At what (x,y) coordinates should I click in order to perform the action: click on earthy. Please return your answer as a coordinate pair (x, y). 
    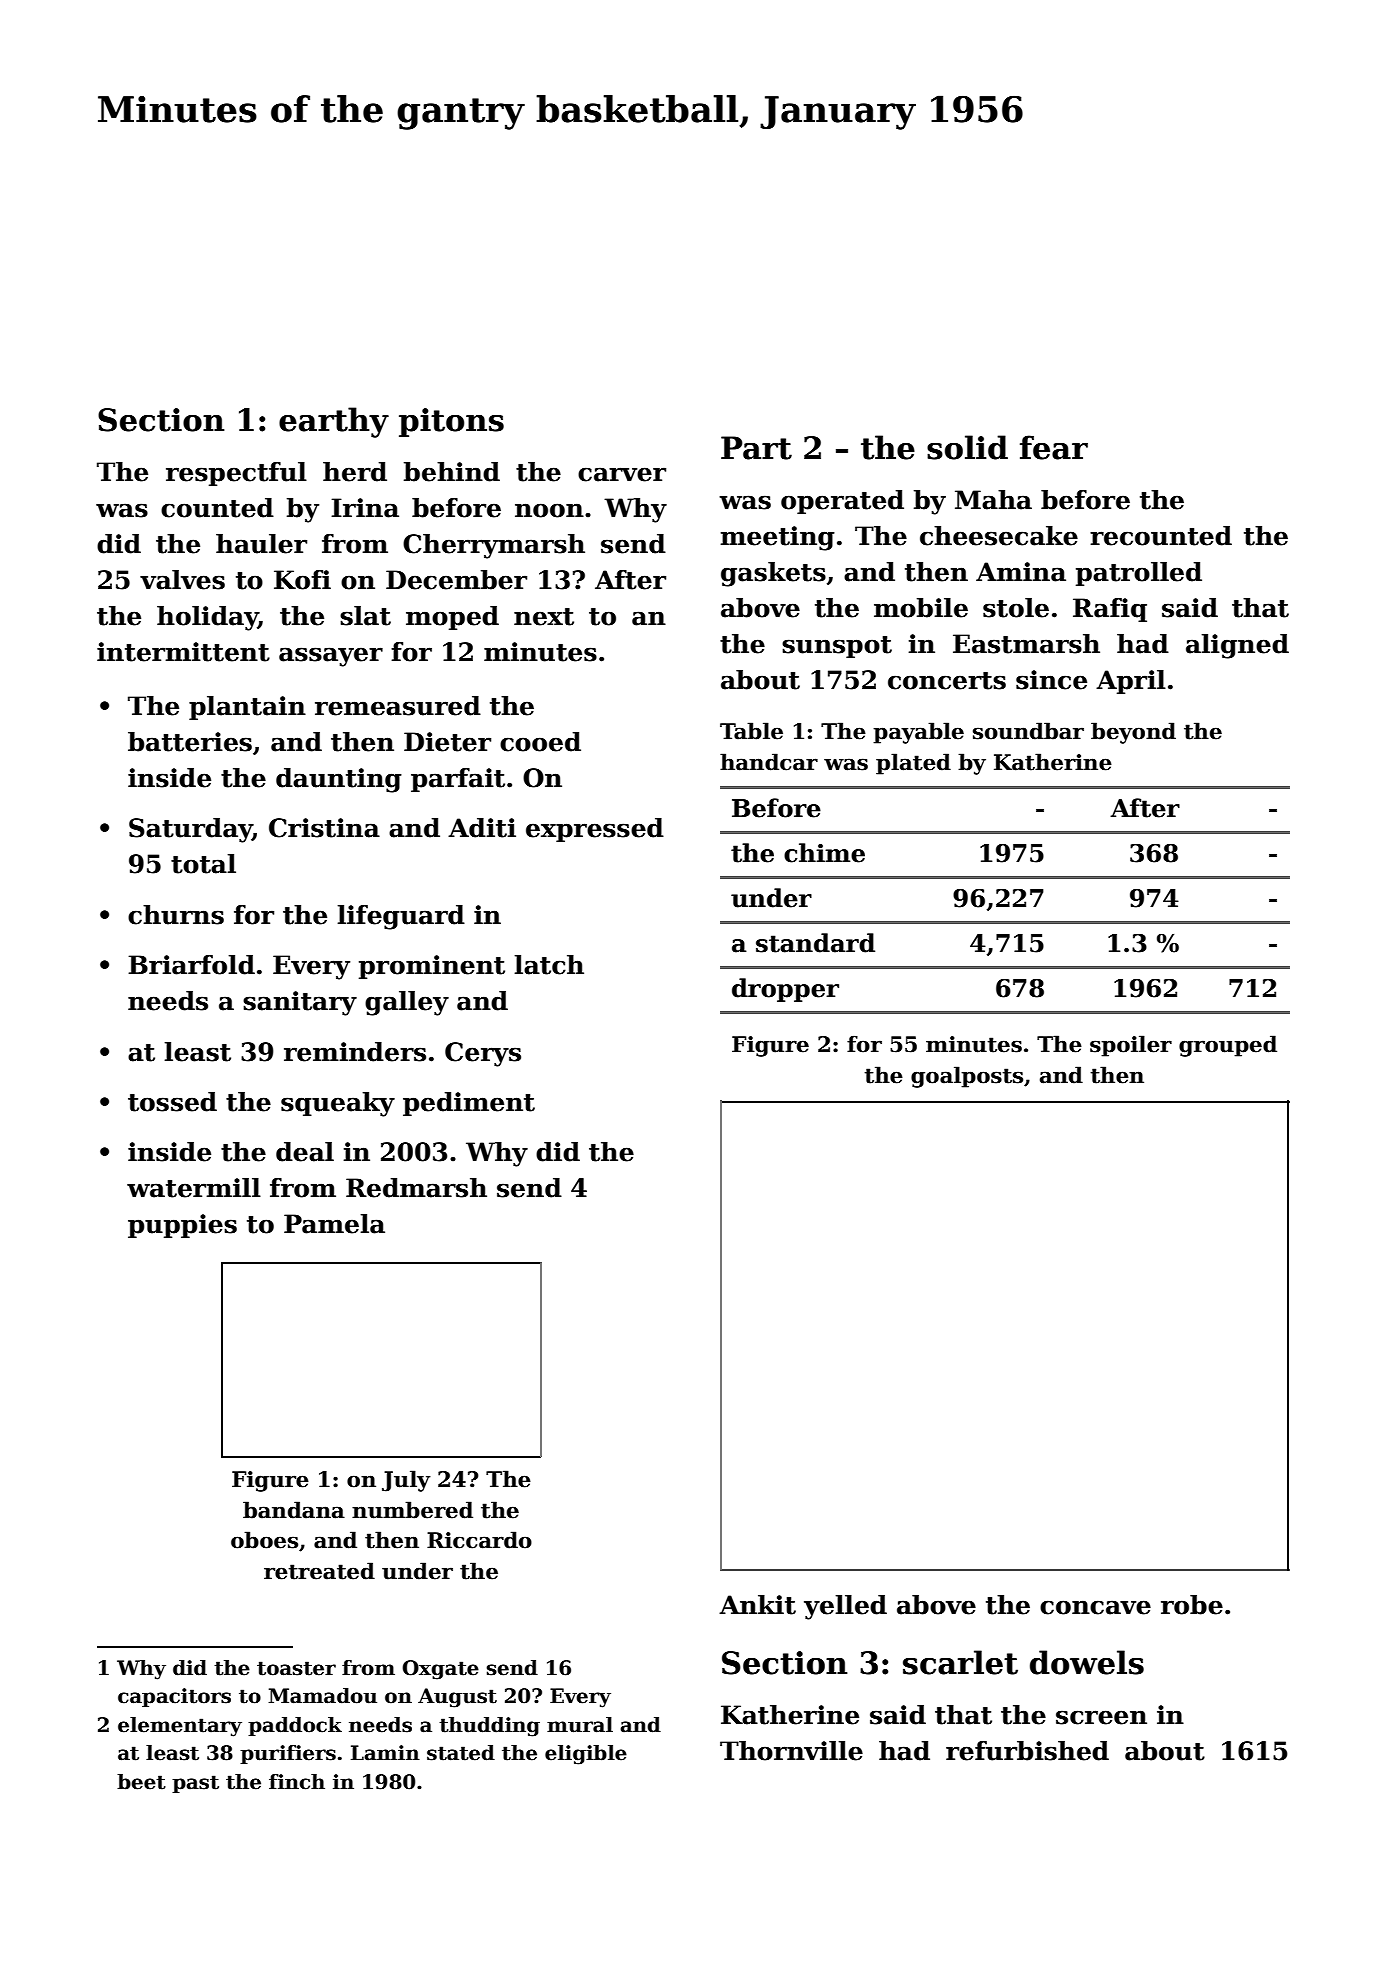
    Looking at the image, I should click on (334, 422).
